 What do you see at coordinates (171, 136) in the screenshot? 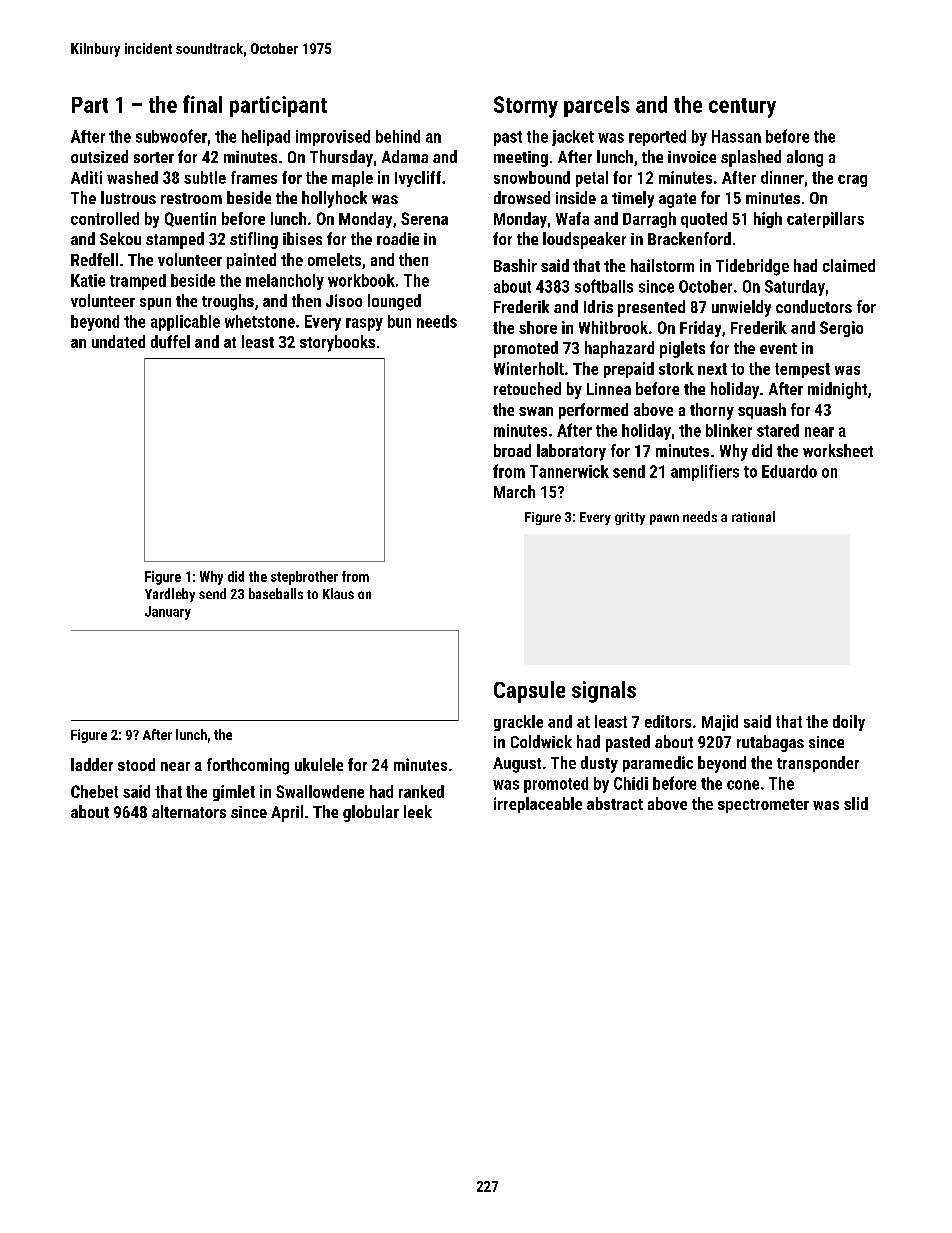
I see `subwoofer` at bounding box center [171, 136].
